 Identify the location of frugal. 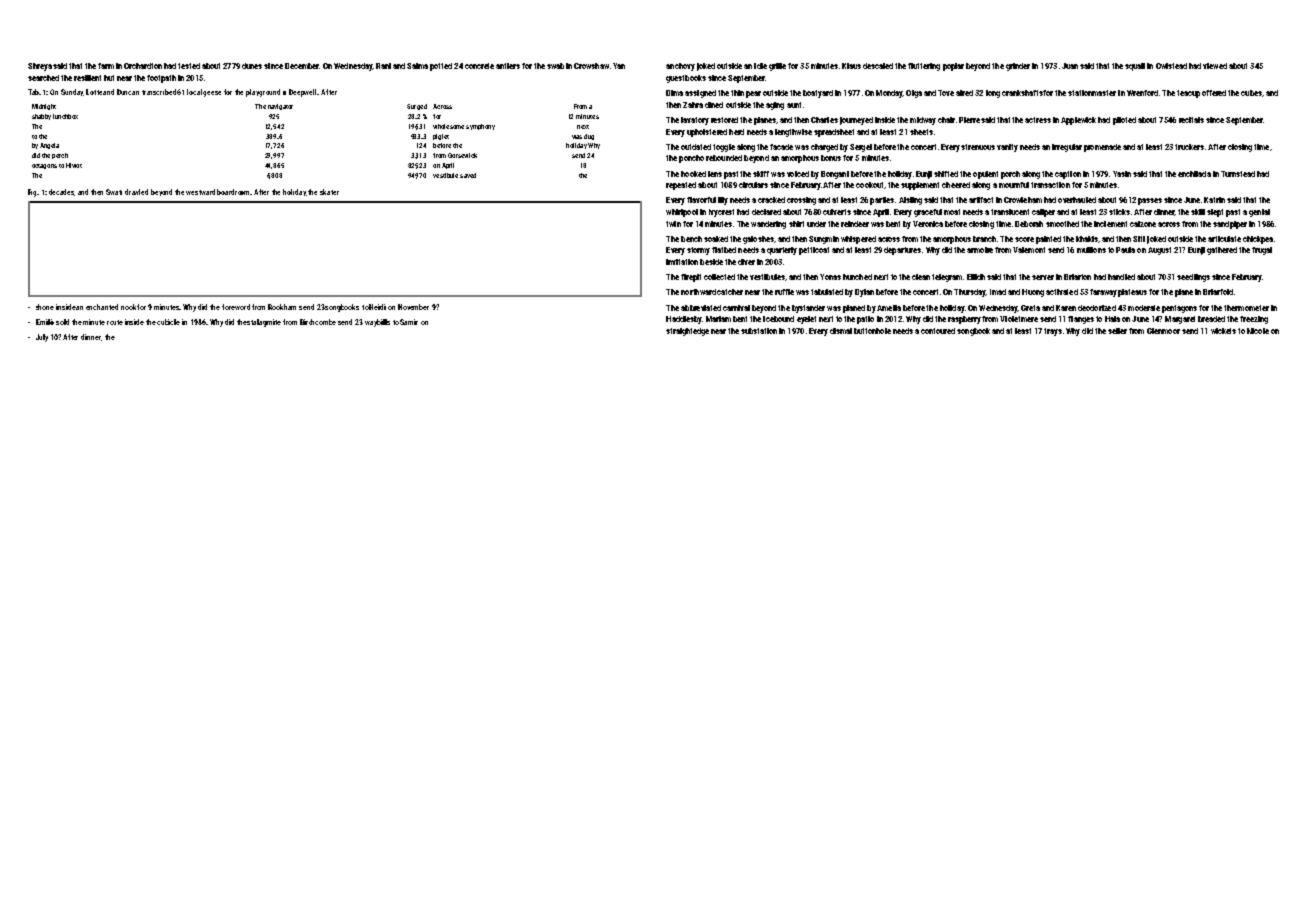
(1262, 251).
